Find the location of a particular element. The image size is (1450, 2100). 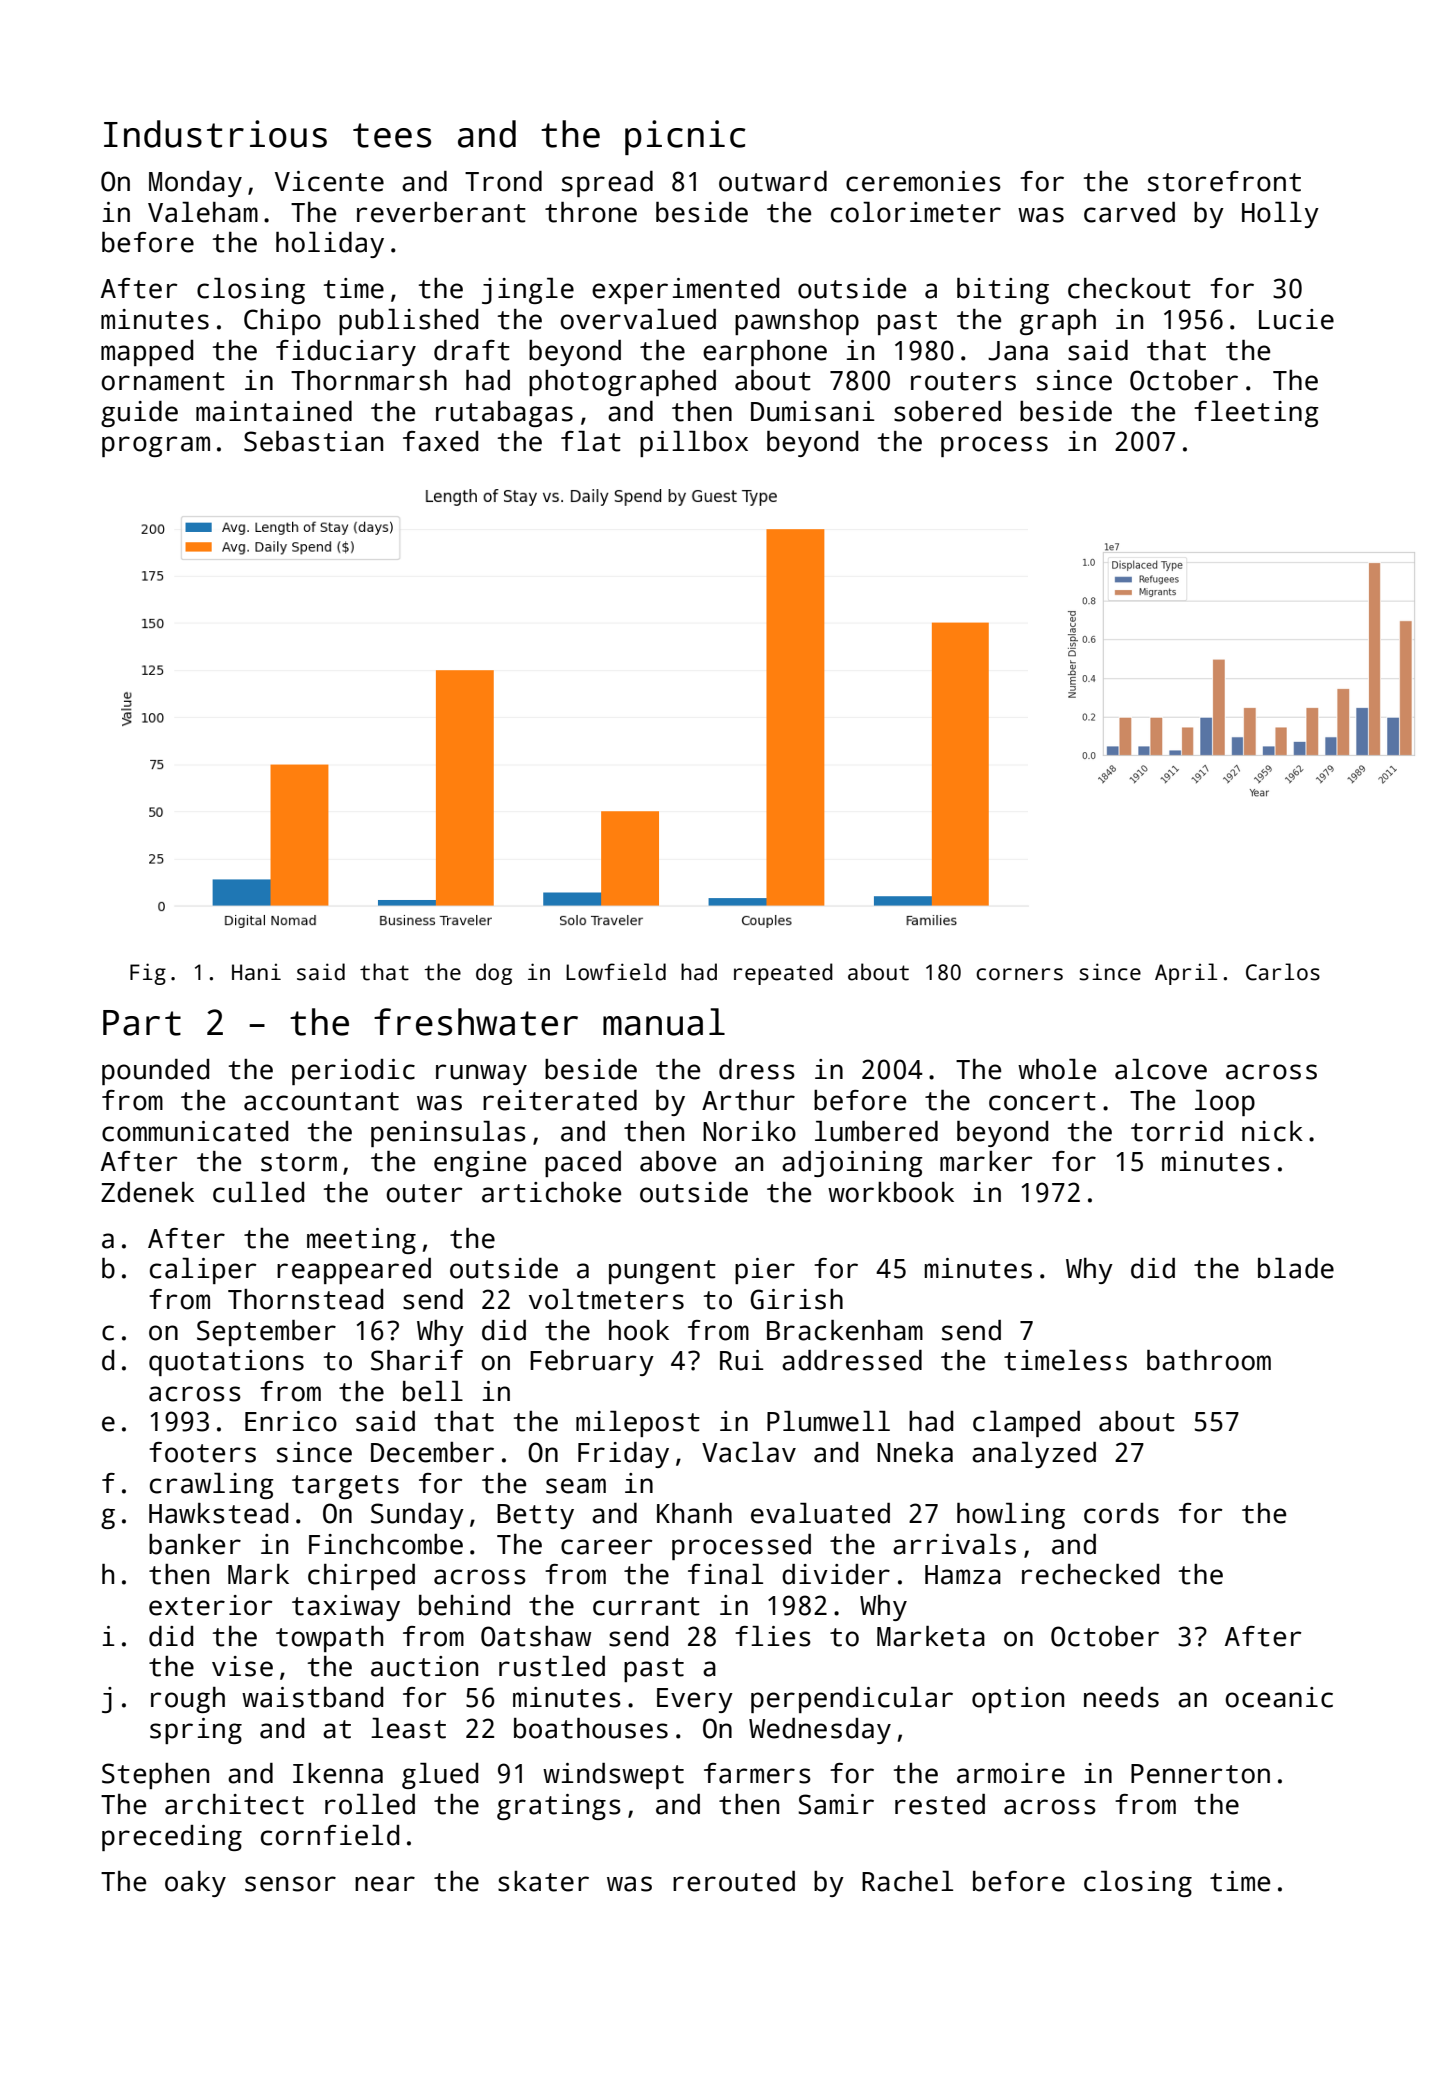

reappeared is located at coordinates (354, 1271).
